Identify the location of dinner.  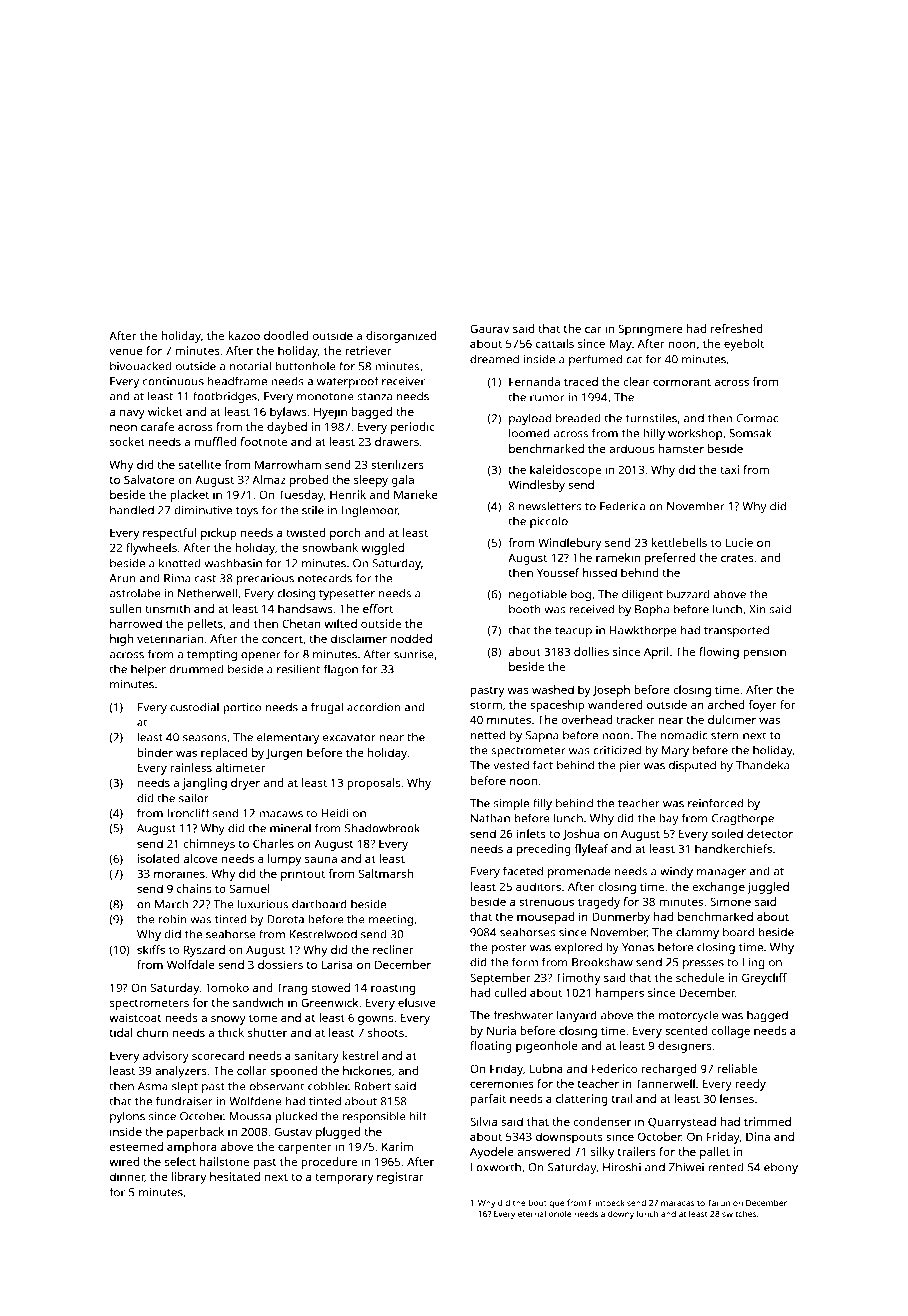
(127, 1177).
